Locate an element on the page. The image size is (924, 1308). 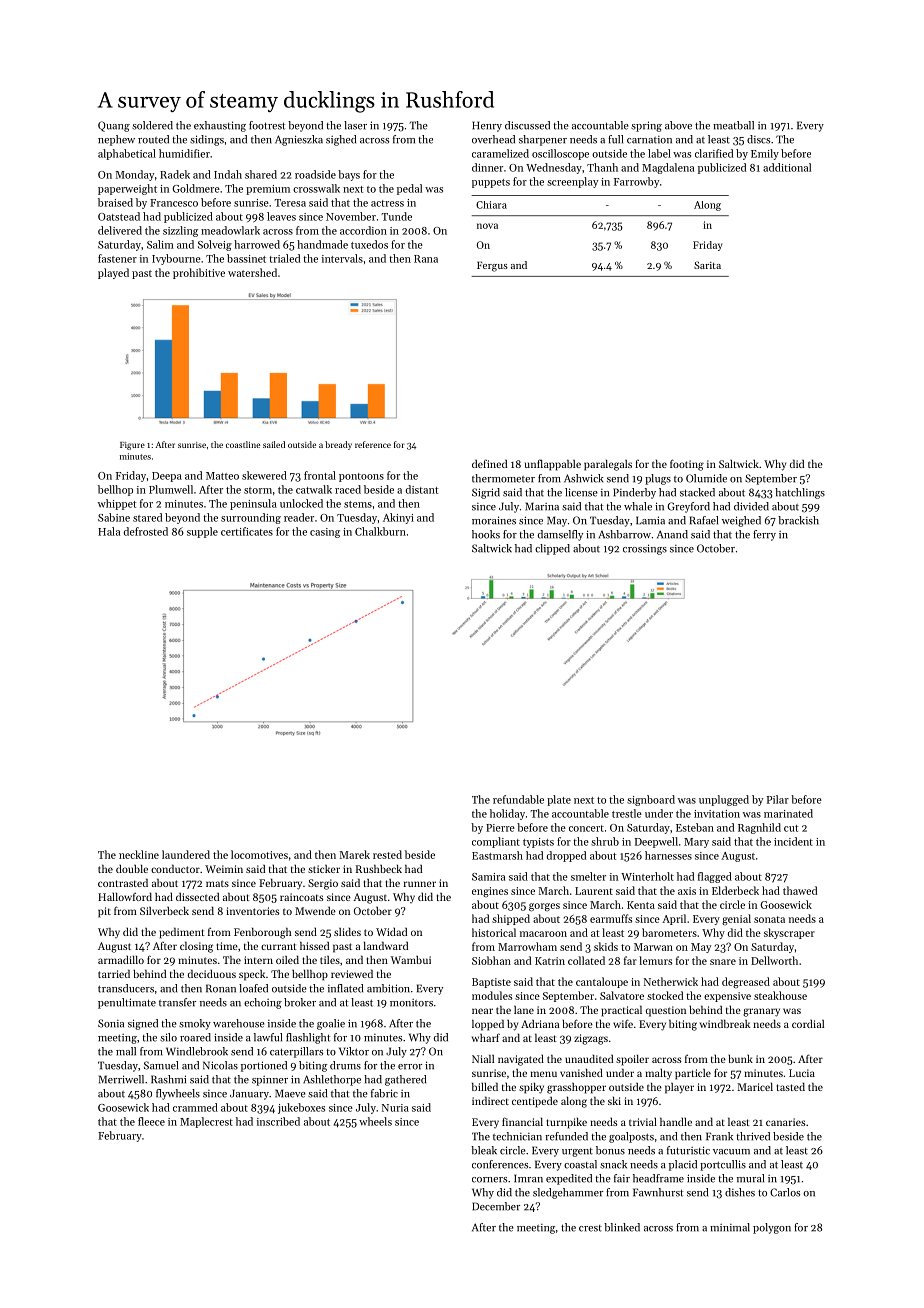
Salvatore is located at coordinates (622, 995).
